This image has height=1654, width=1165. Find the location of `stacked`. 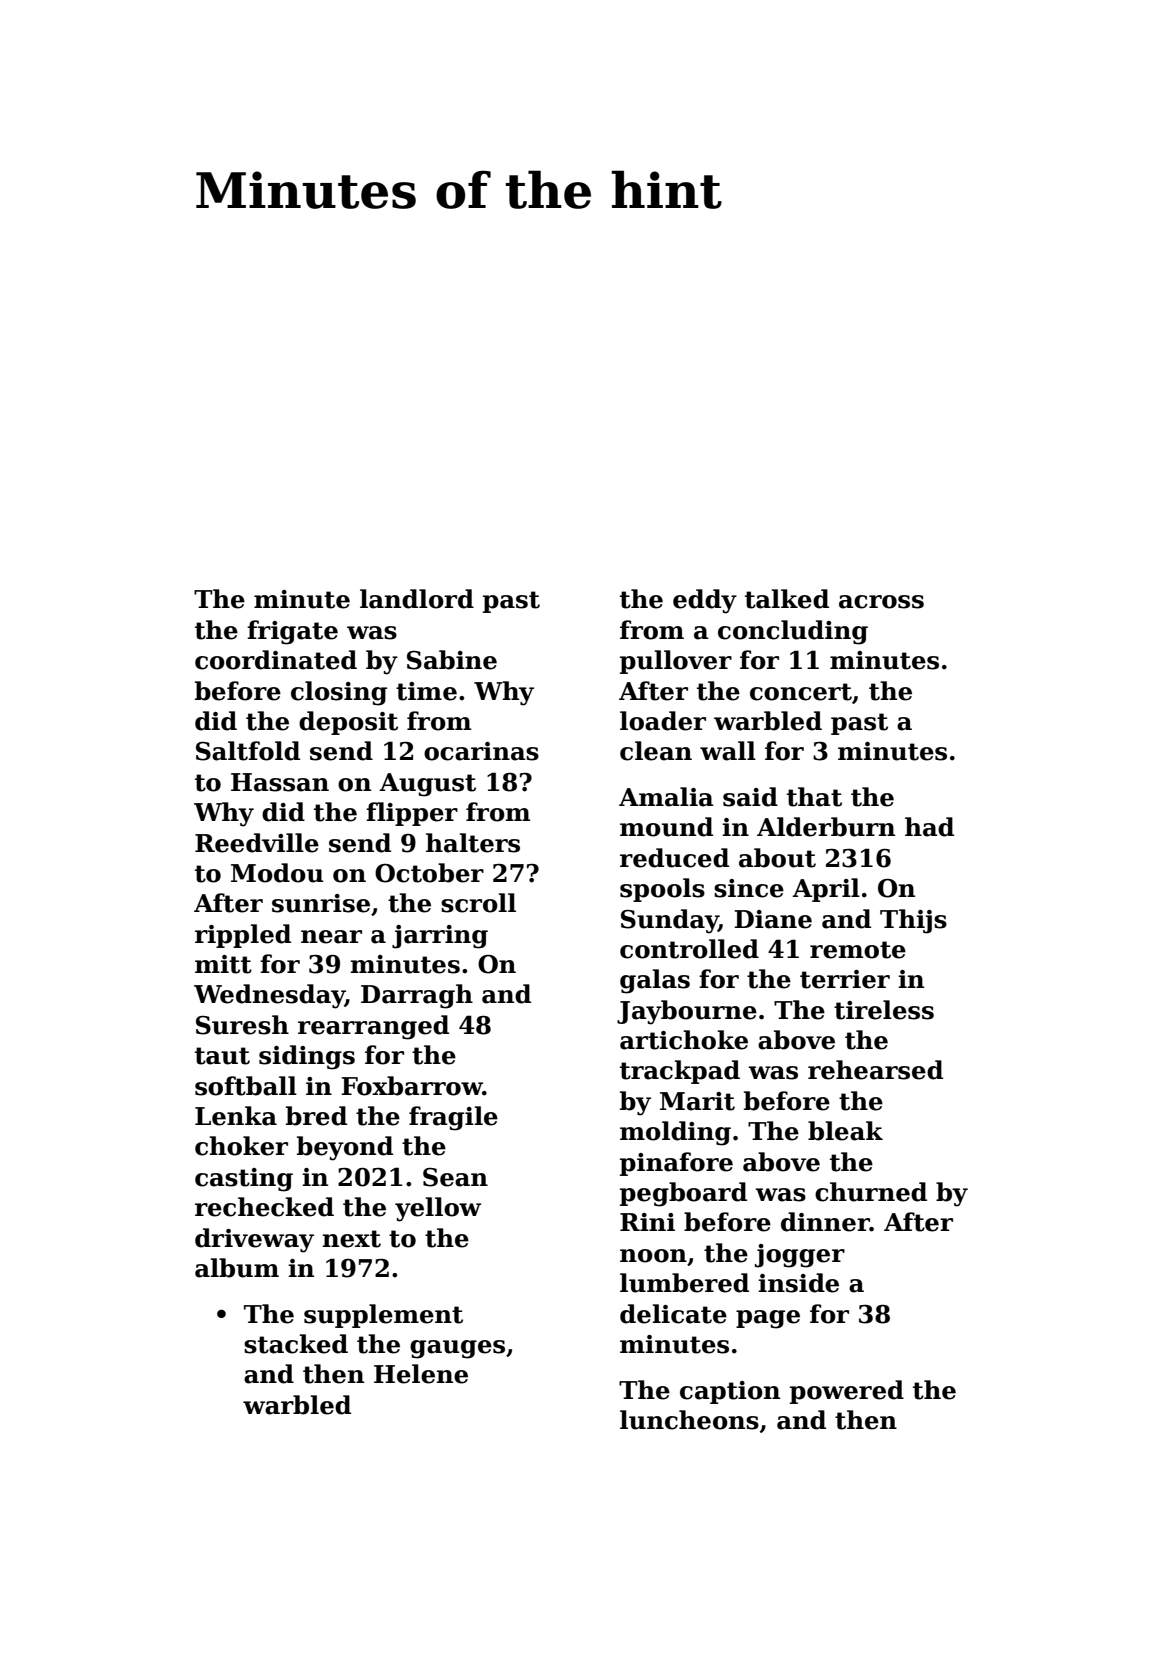

stacked is located at coordinates (296, 1344).
